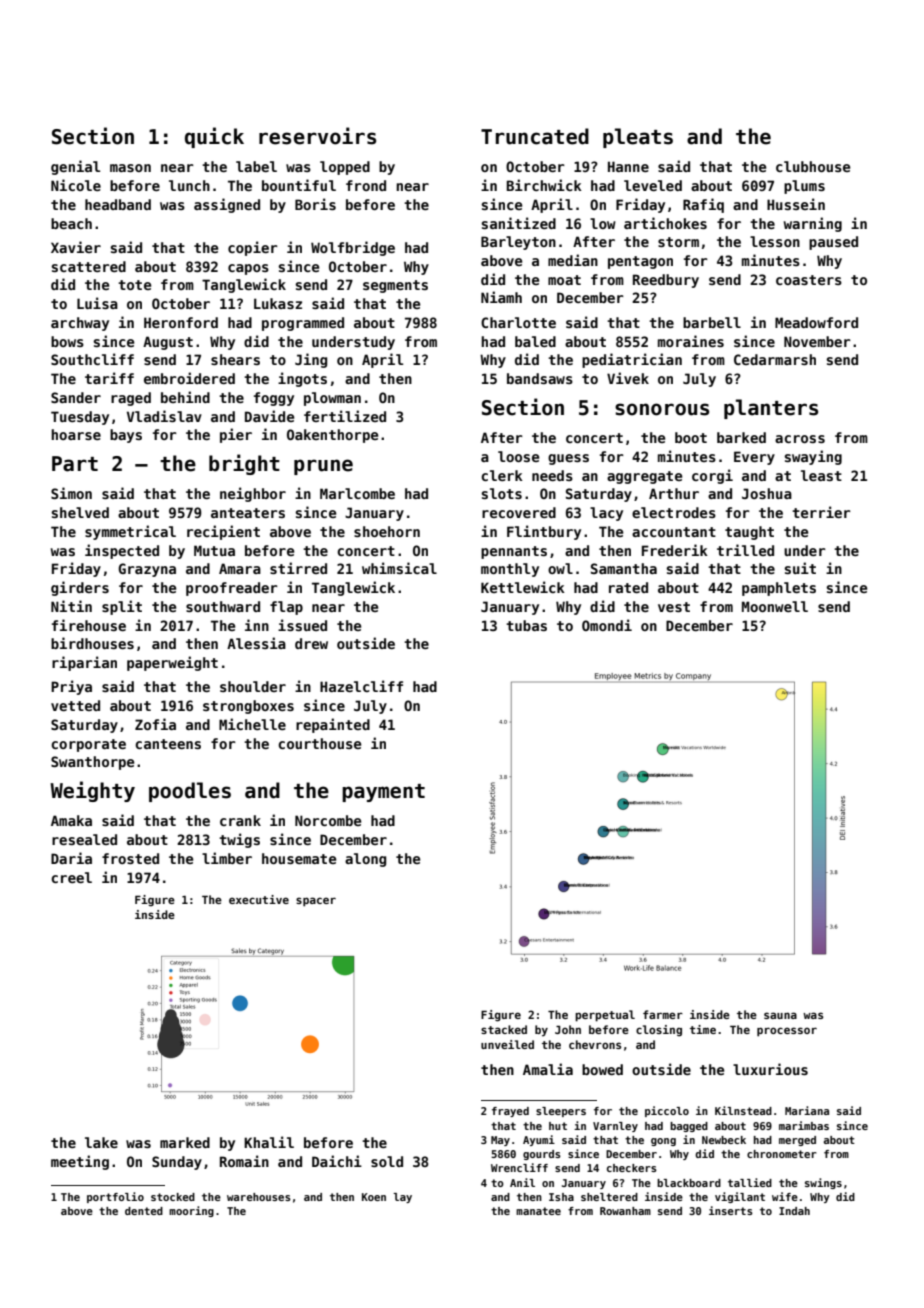  Describe the element at coordinates (214, 137) in the screenshot. I see `quick` at that location.
